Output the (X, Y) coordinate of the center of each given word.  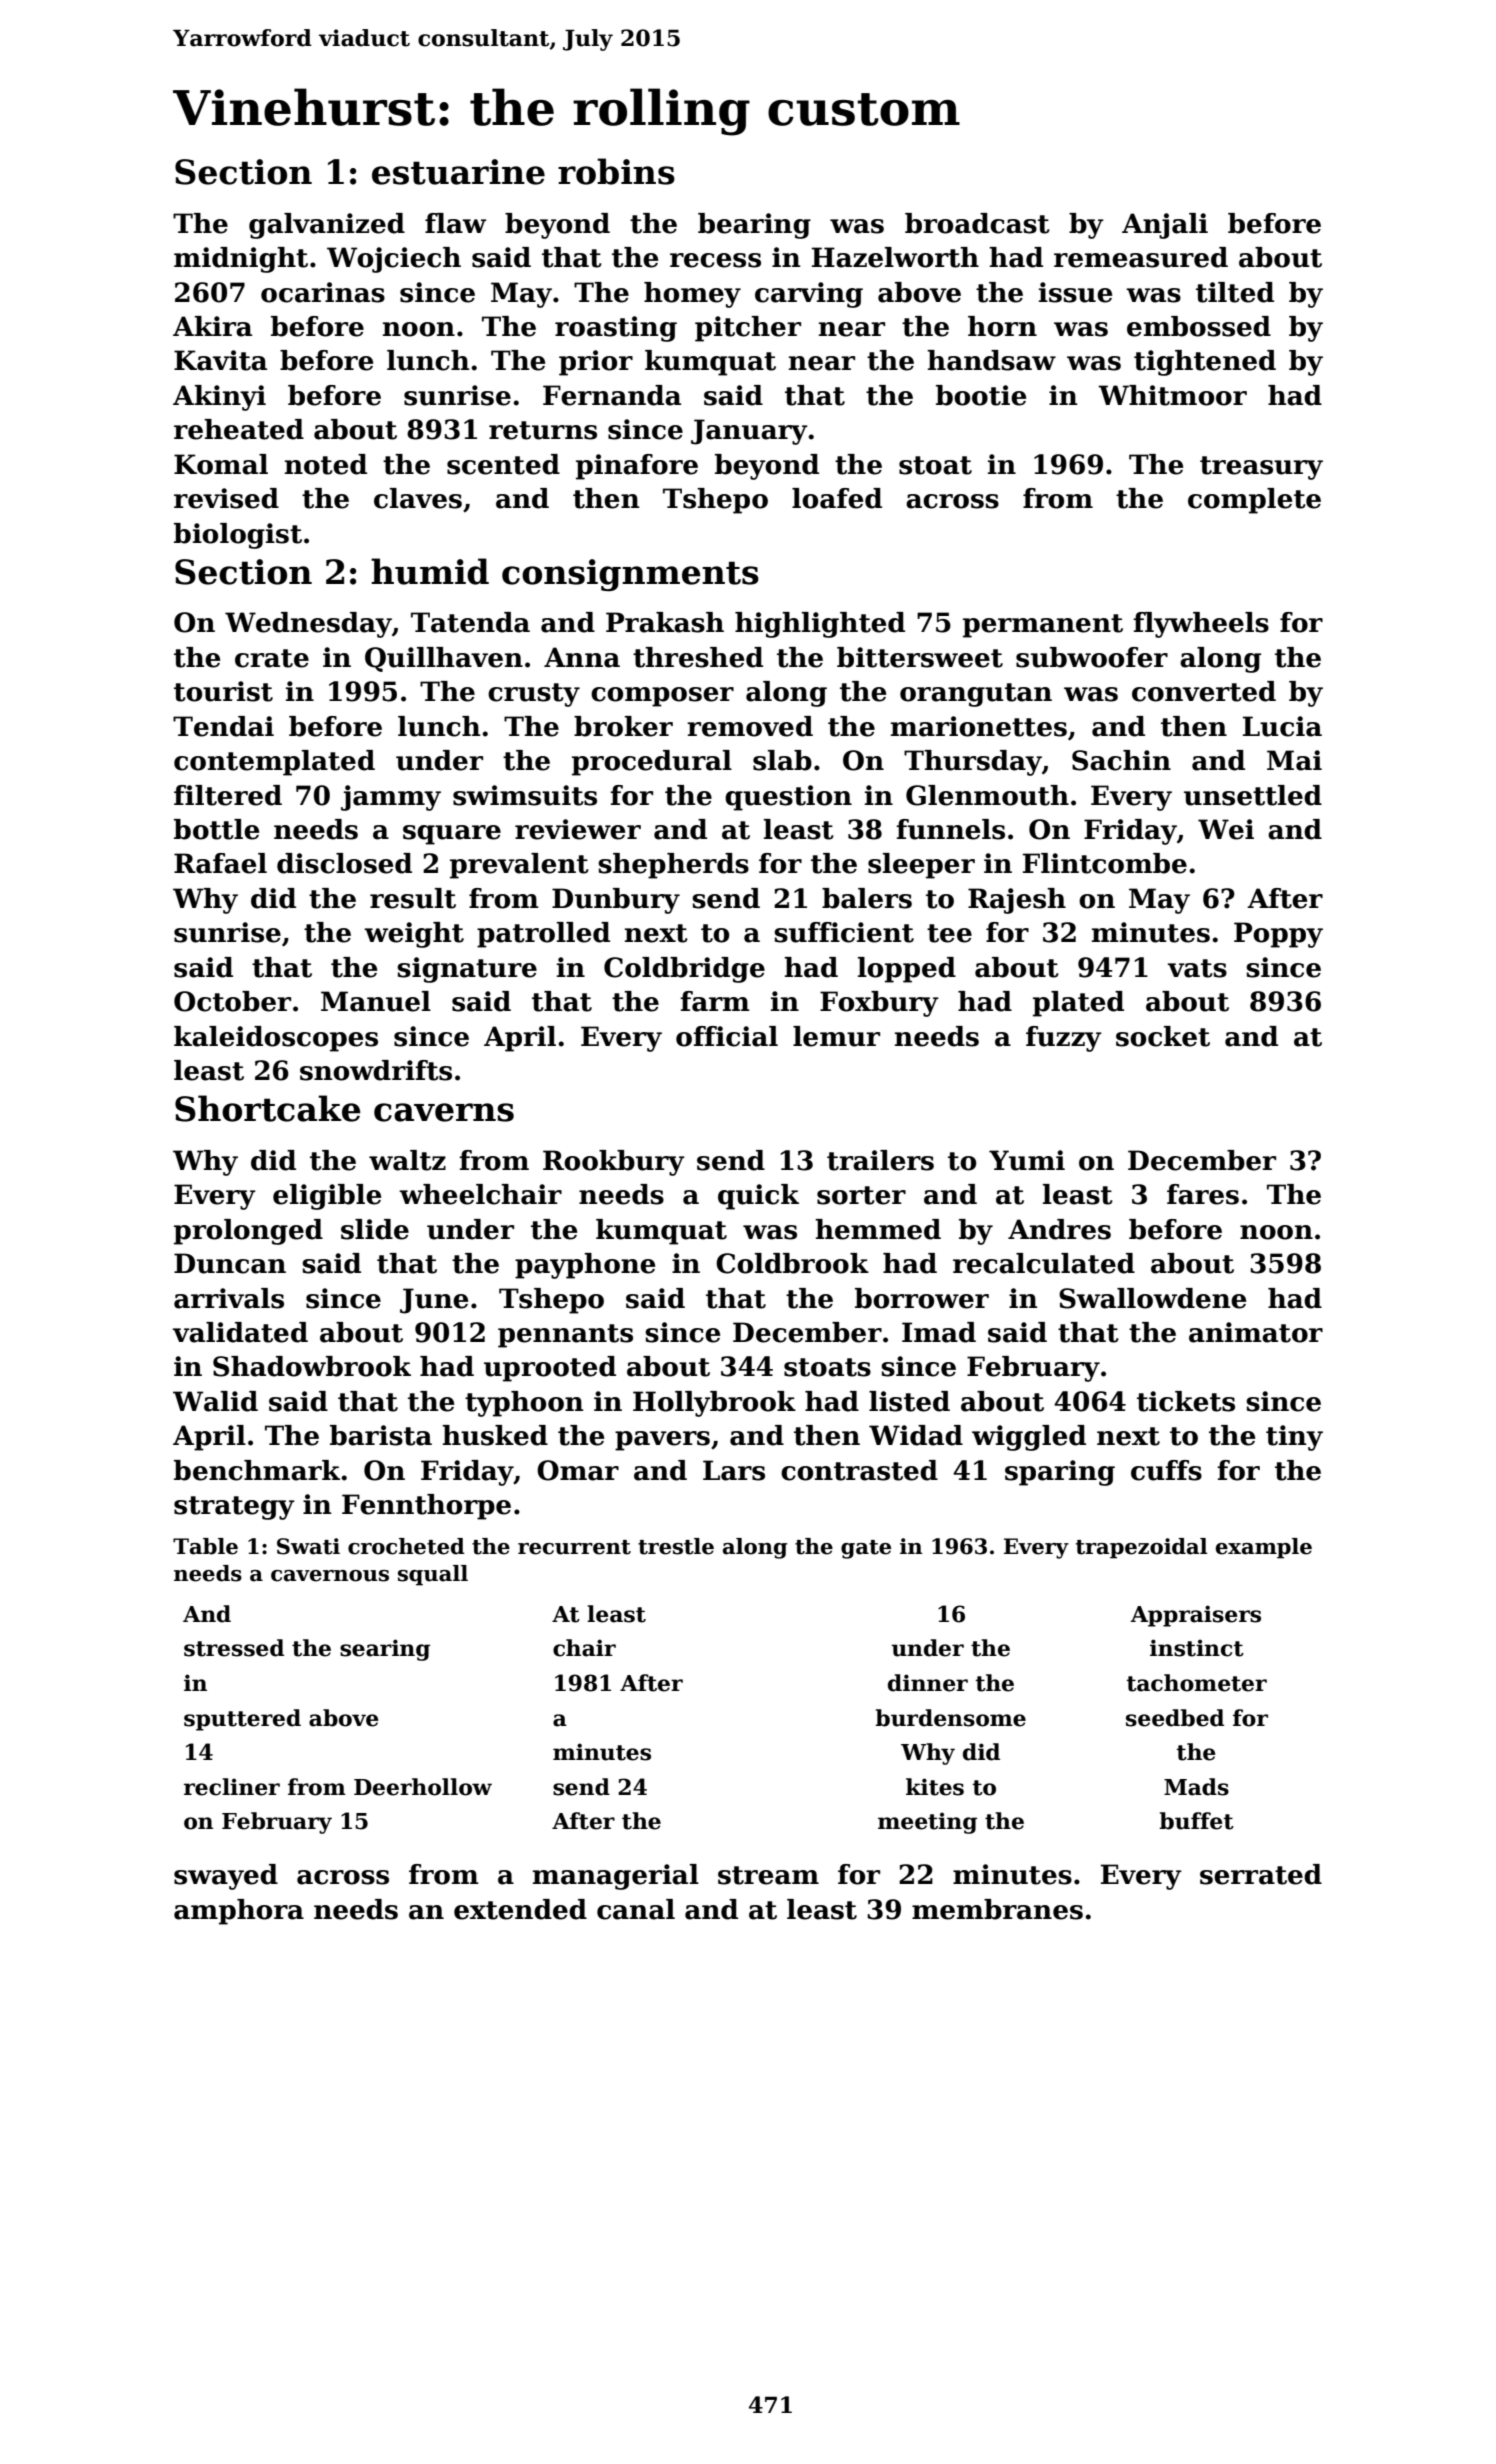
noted (326, 464)
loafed (837, 498)
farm (715, 1001)
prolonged (248, 1232)
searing (385, 1650)
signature (467, 970)
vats (1197, 968)
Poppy (1278, 935)
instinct (1197, 1648)
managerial (616, 1877)
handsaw (991, 360)
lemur (836, 1036)
